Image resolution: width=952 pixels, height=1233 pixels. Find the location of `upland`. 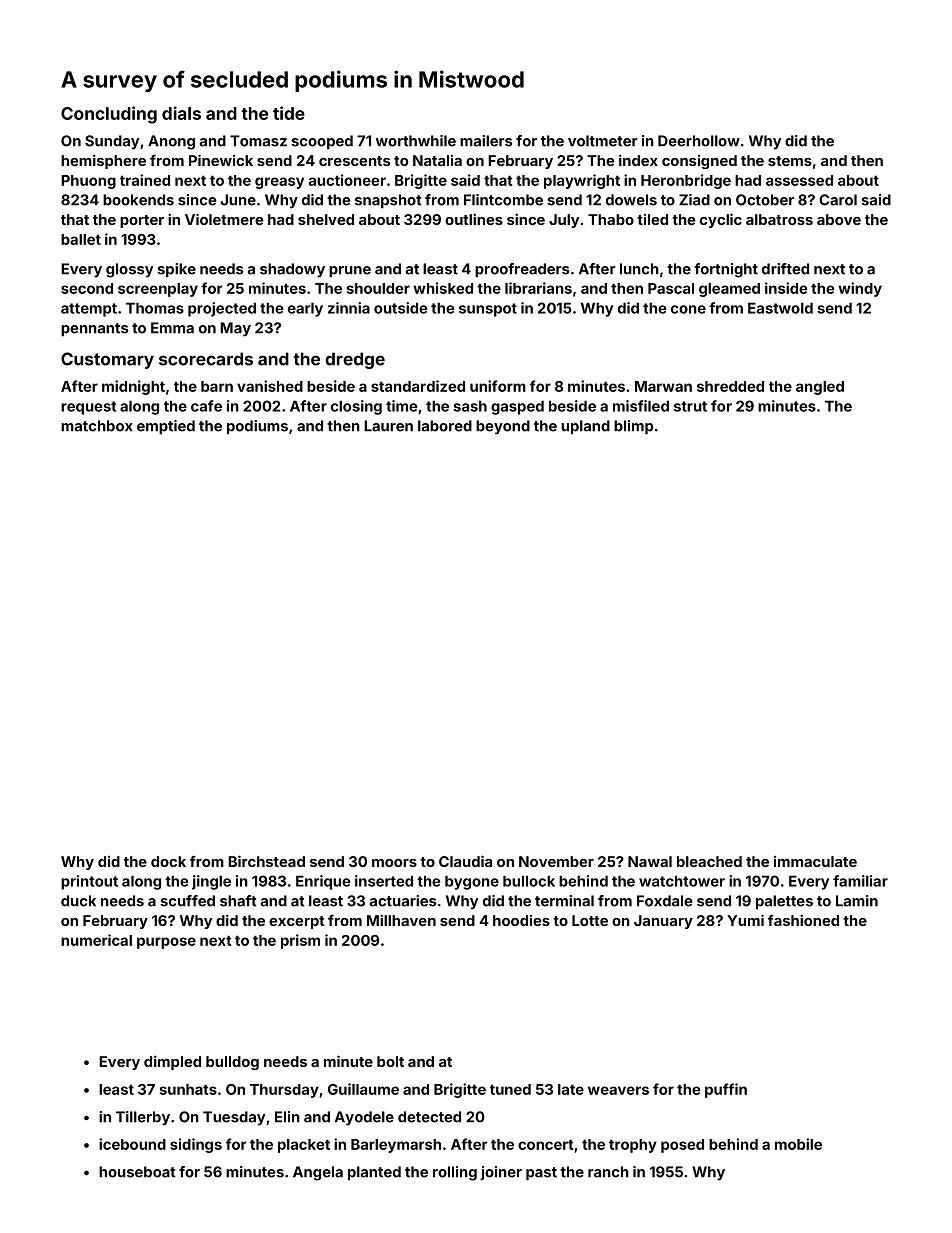

upland is located at coordinates (585, 427).
